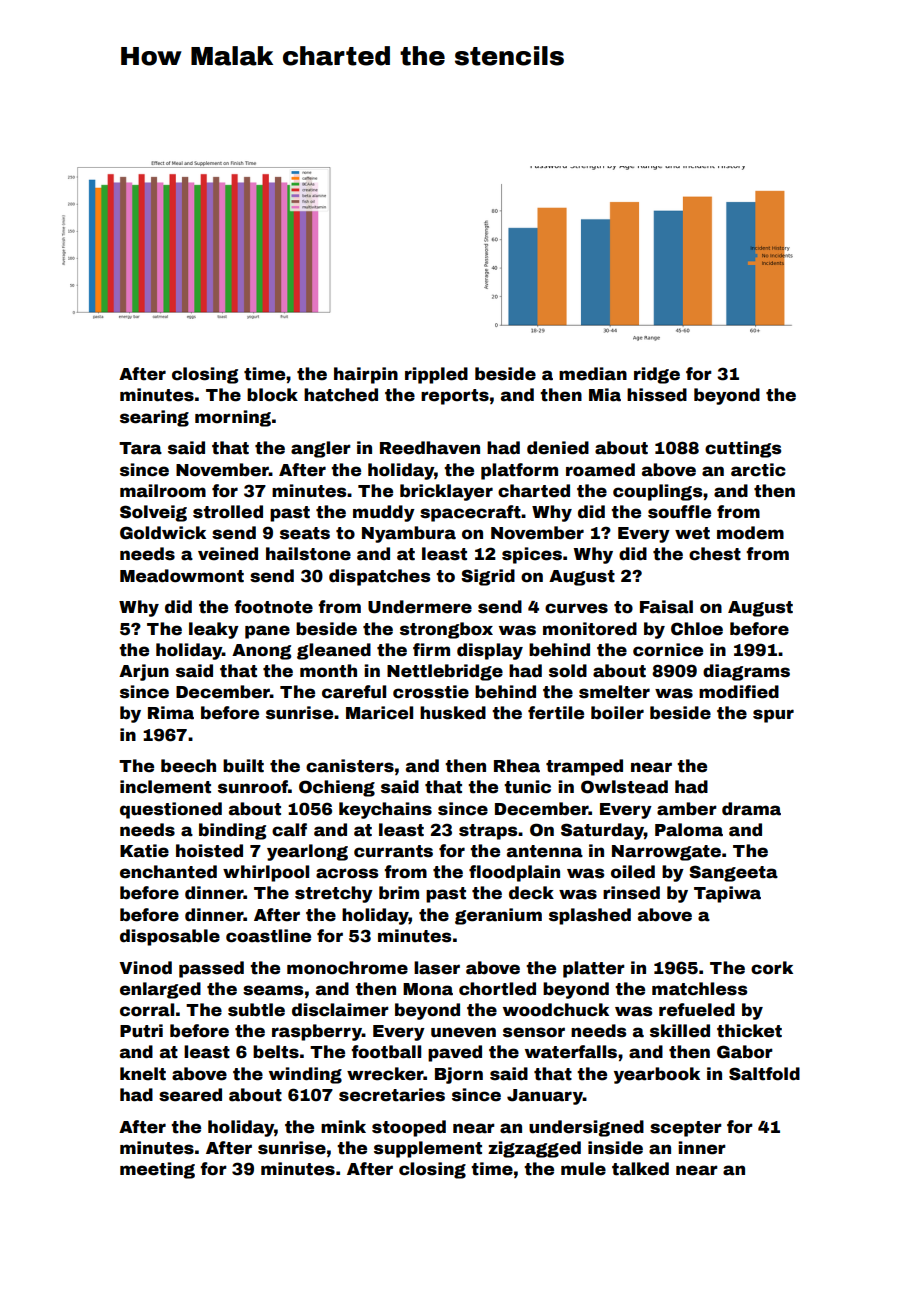 The image size is (924, 1308). What do you see at coordinates (497, 989) in the document?
I see `chortled` at bounding box center [497, 989].
